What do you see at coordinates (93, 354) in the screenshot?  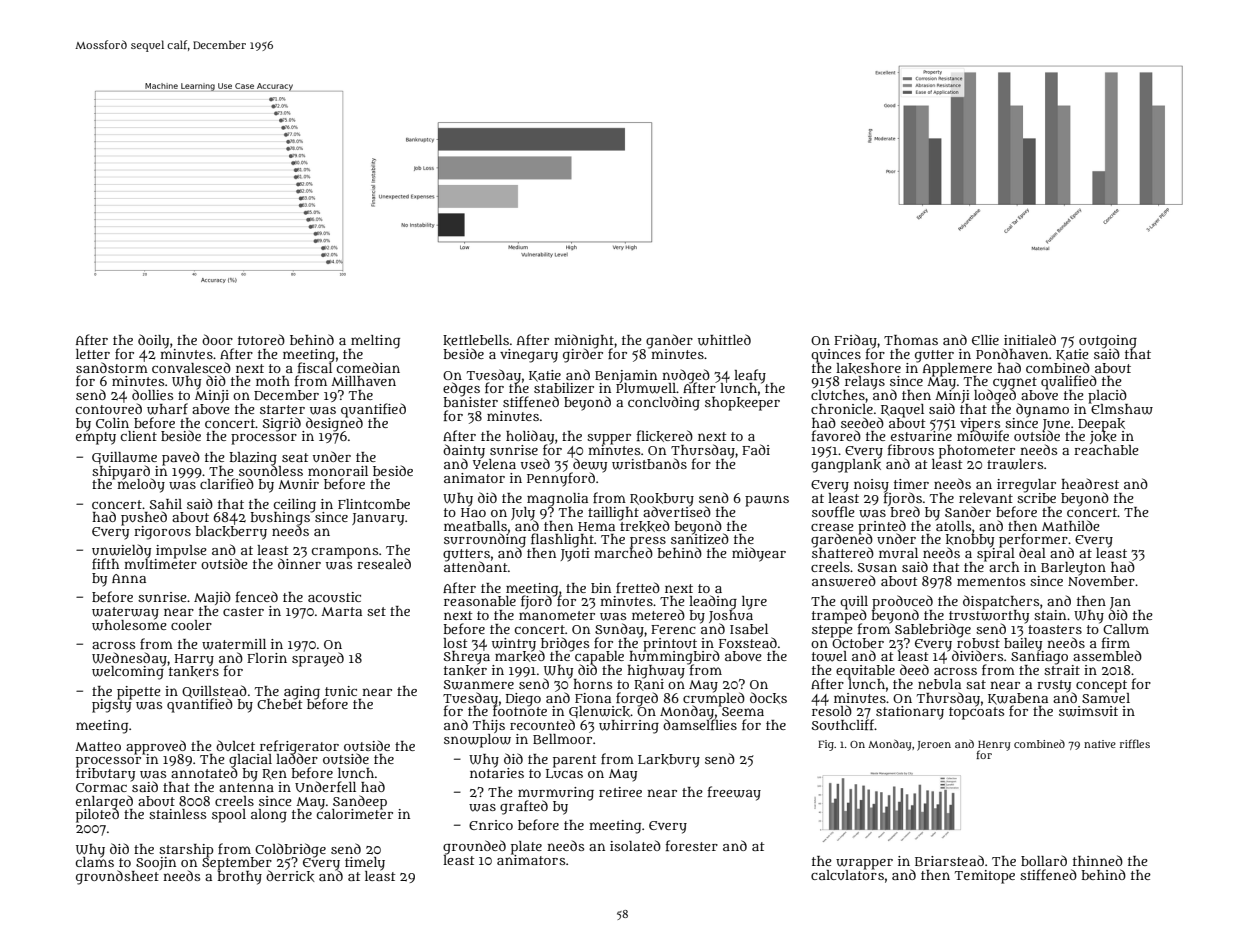 I see `letter` at bounding box center [93, 354].
